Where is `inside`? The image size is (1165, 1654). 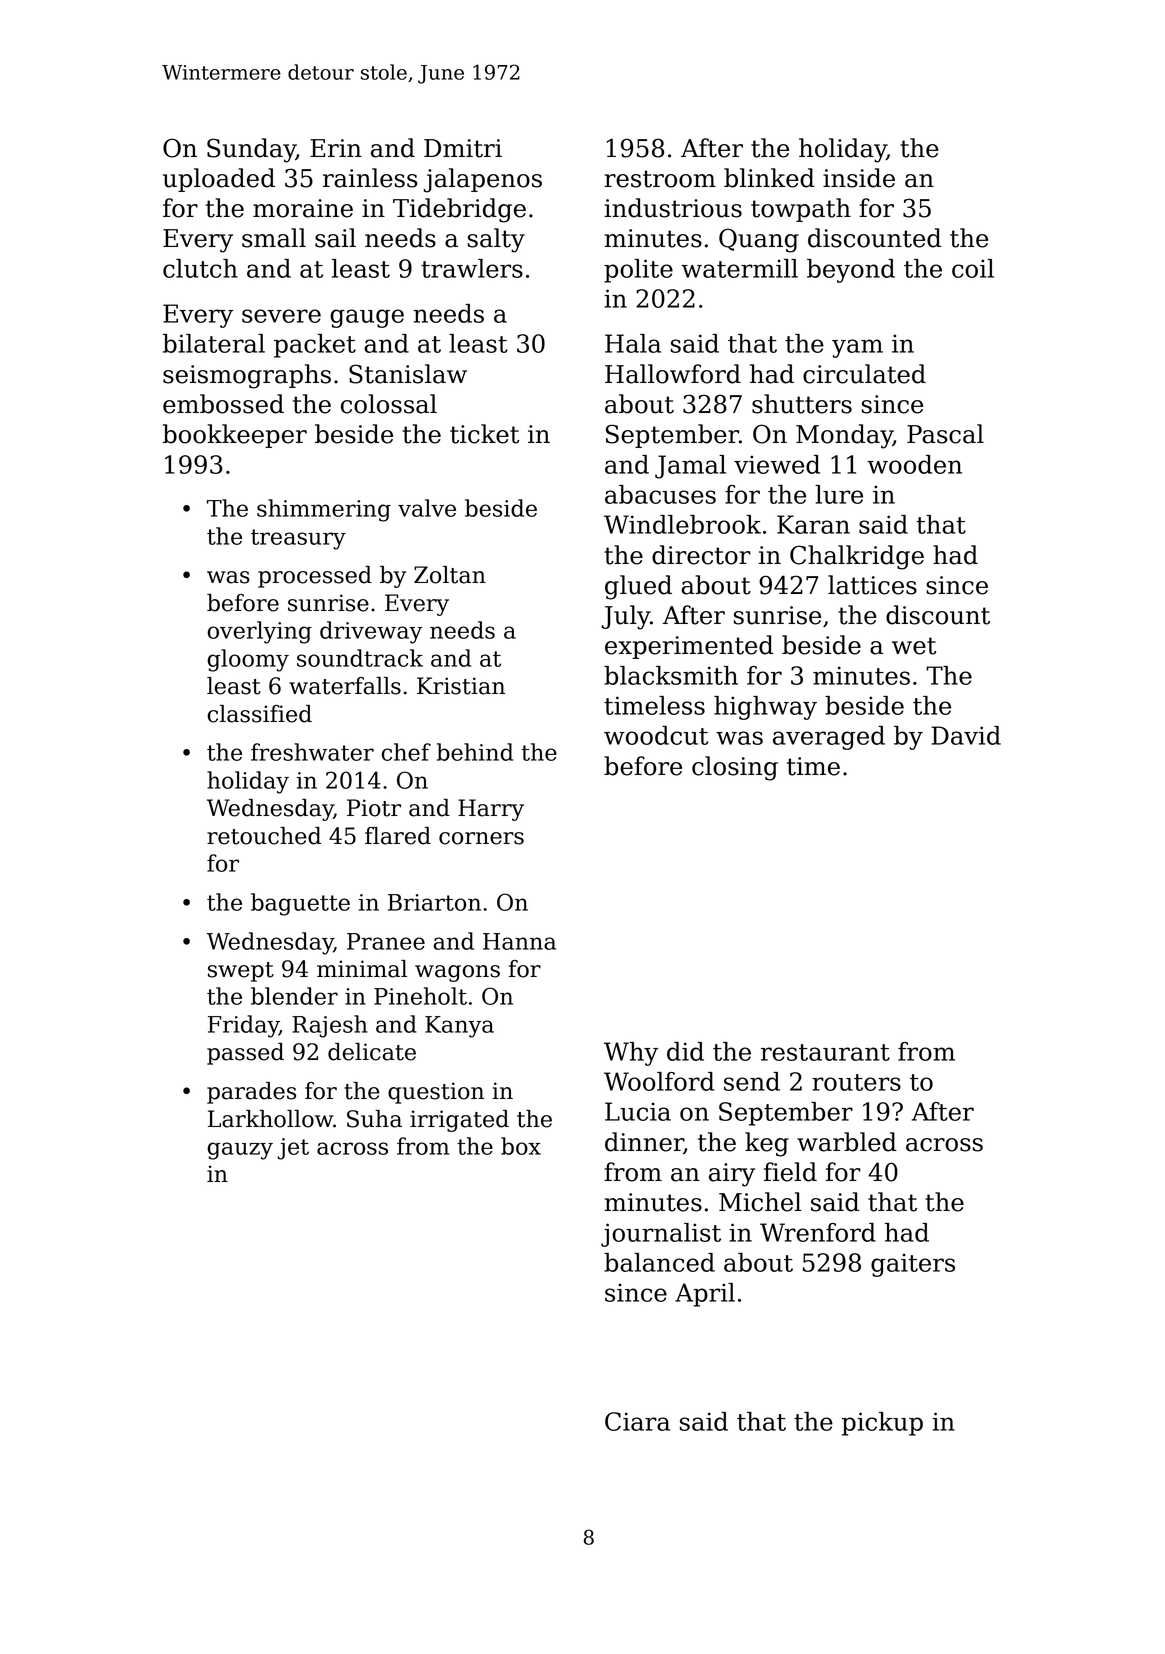 inside is located at coordinates (859, 178).
